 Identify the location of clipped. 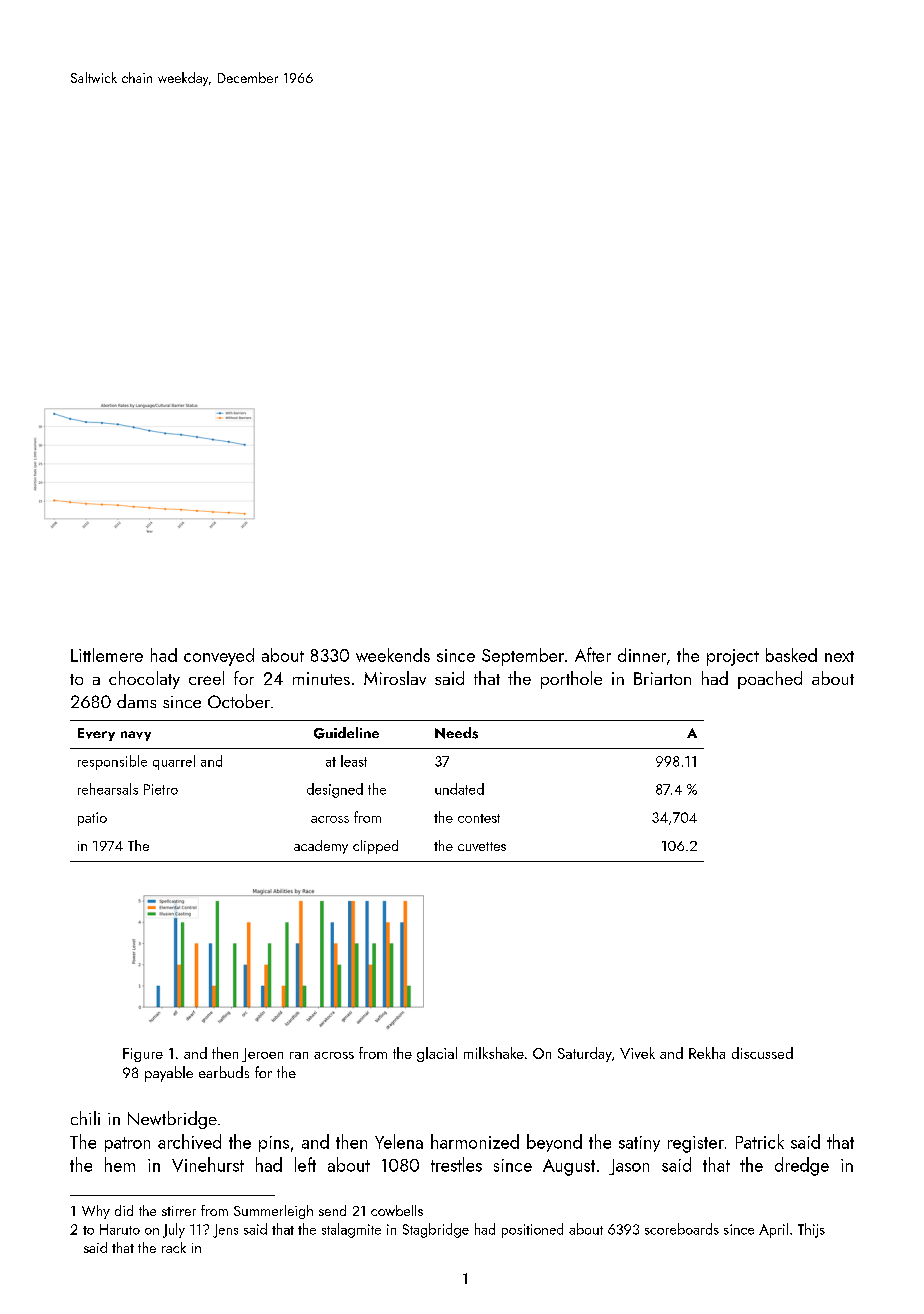
(375, 847).
